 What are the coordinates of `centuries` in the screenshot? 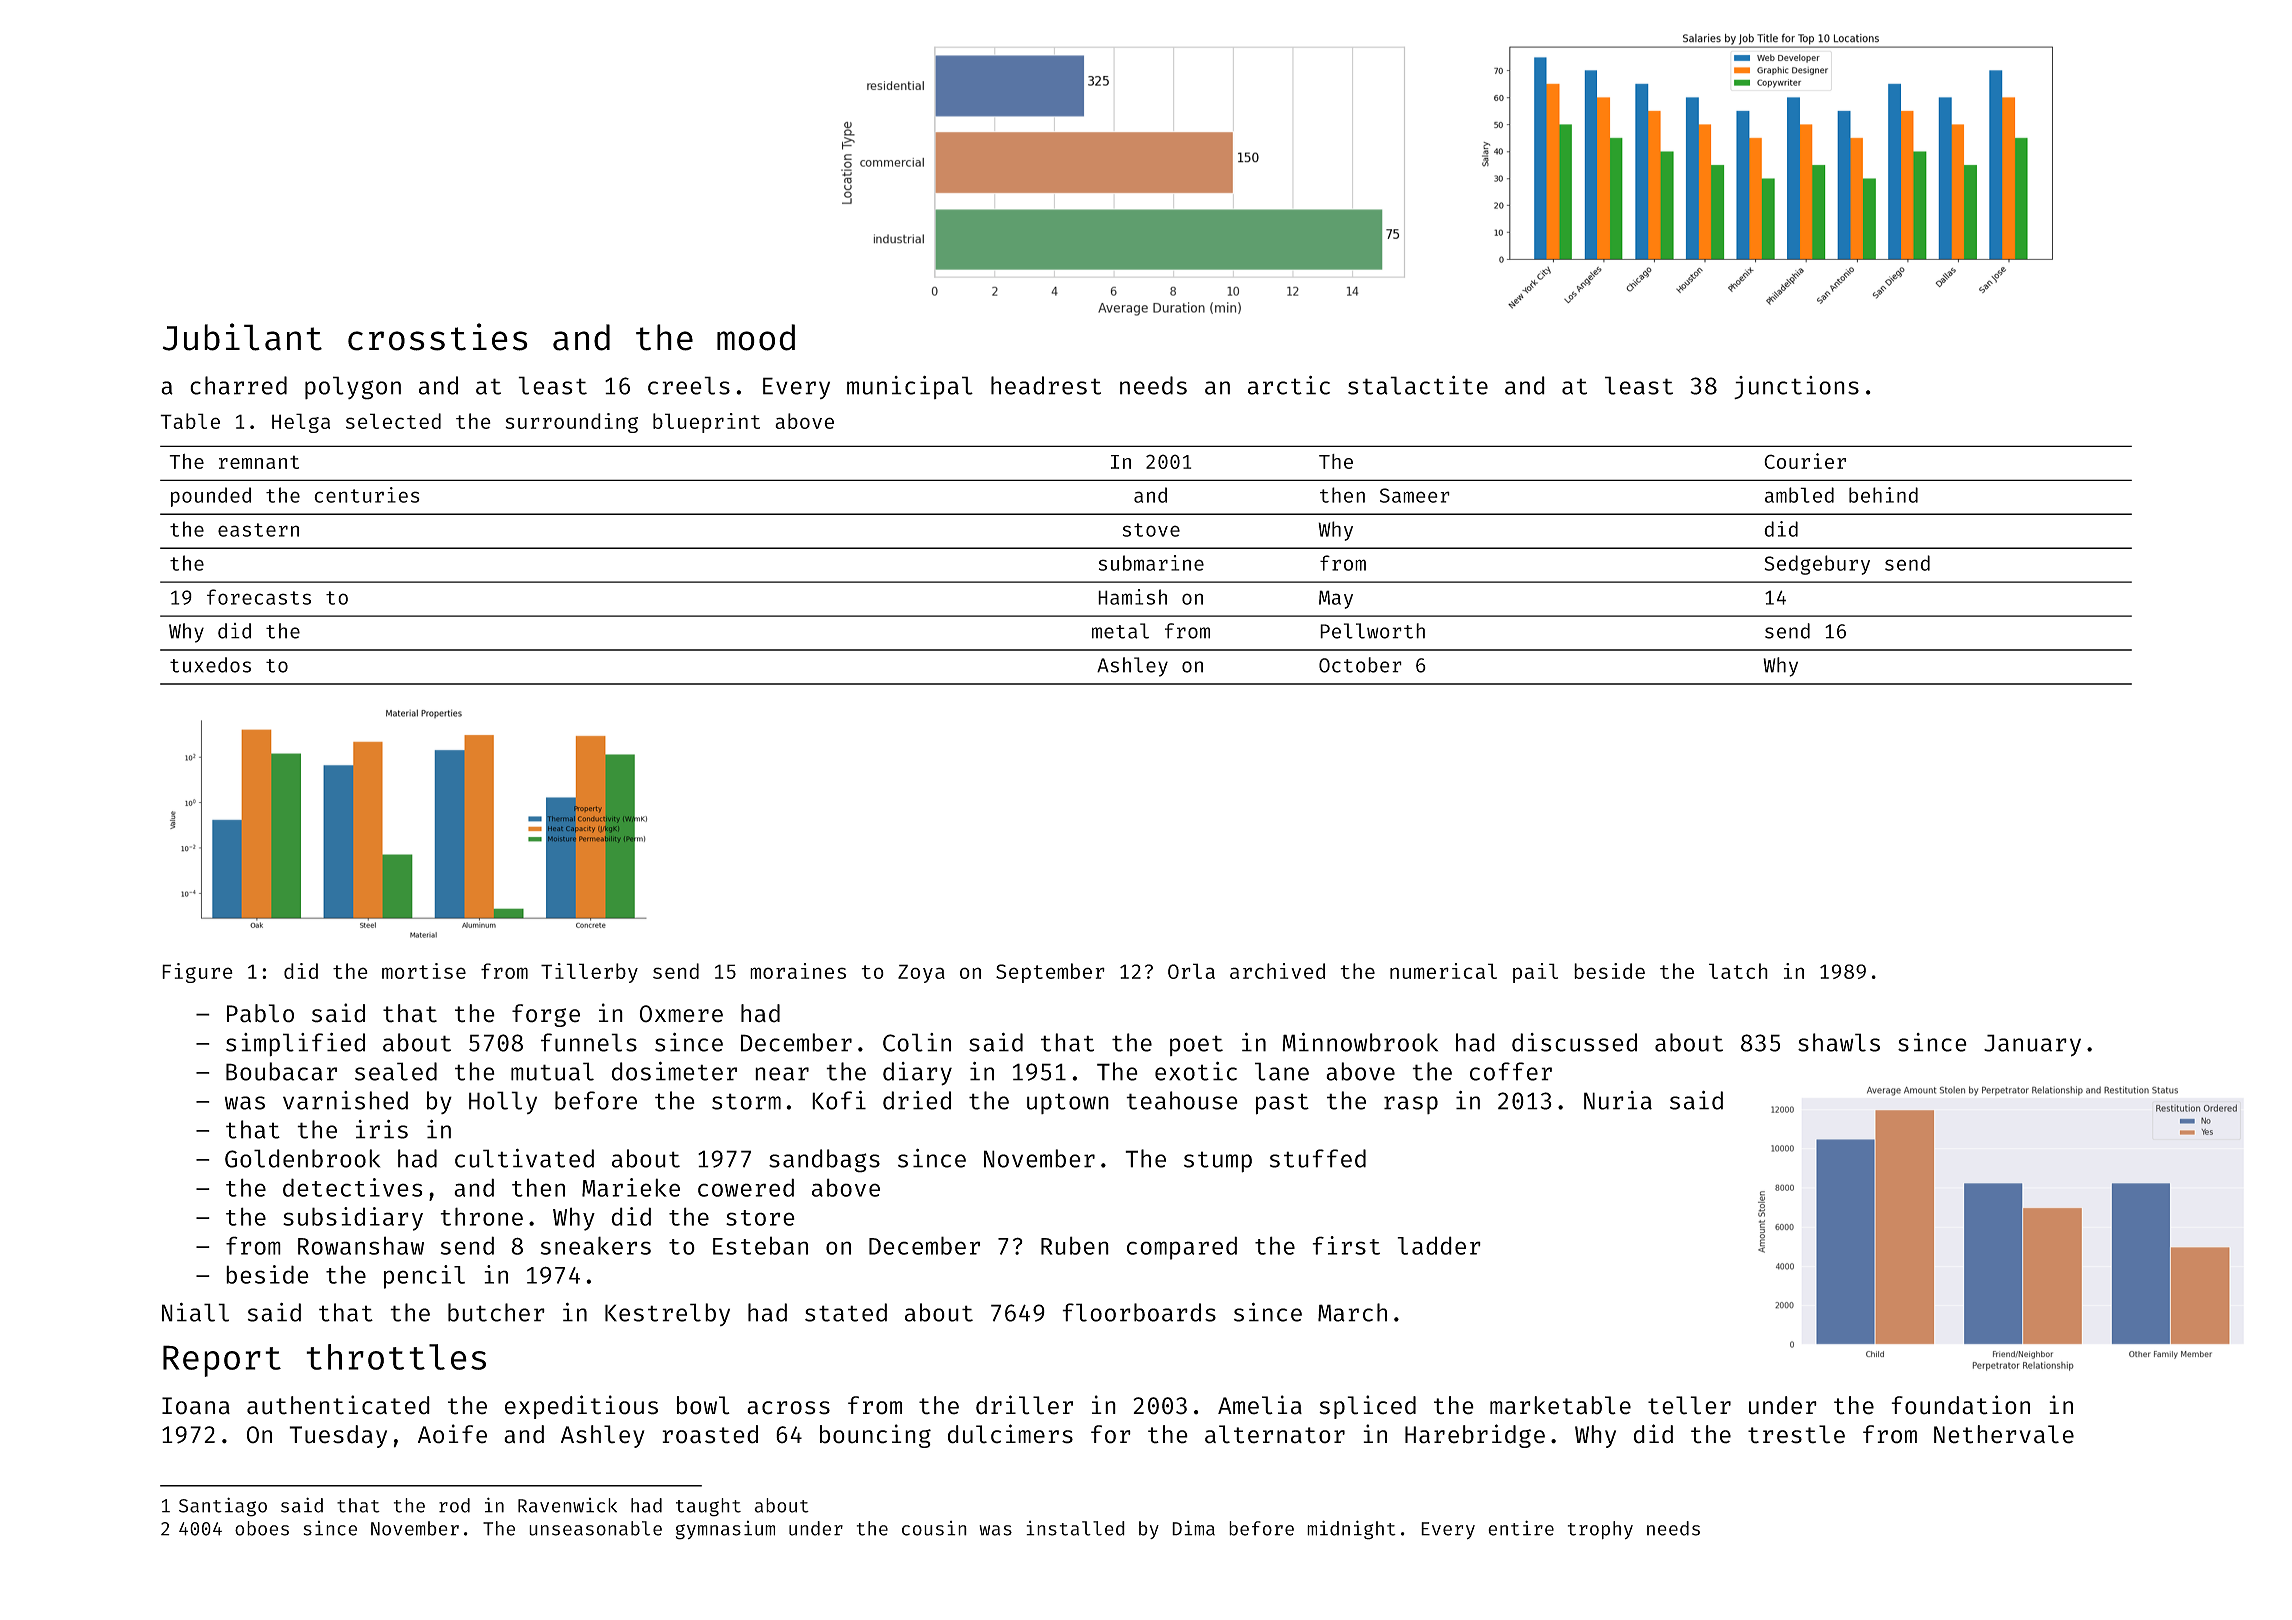 It's located at (367, 495).
